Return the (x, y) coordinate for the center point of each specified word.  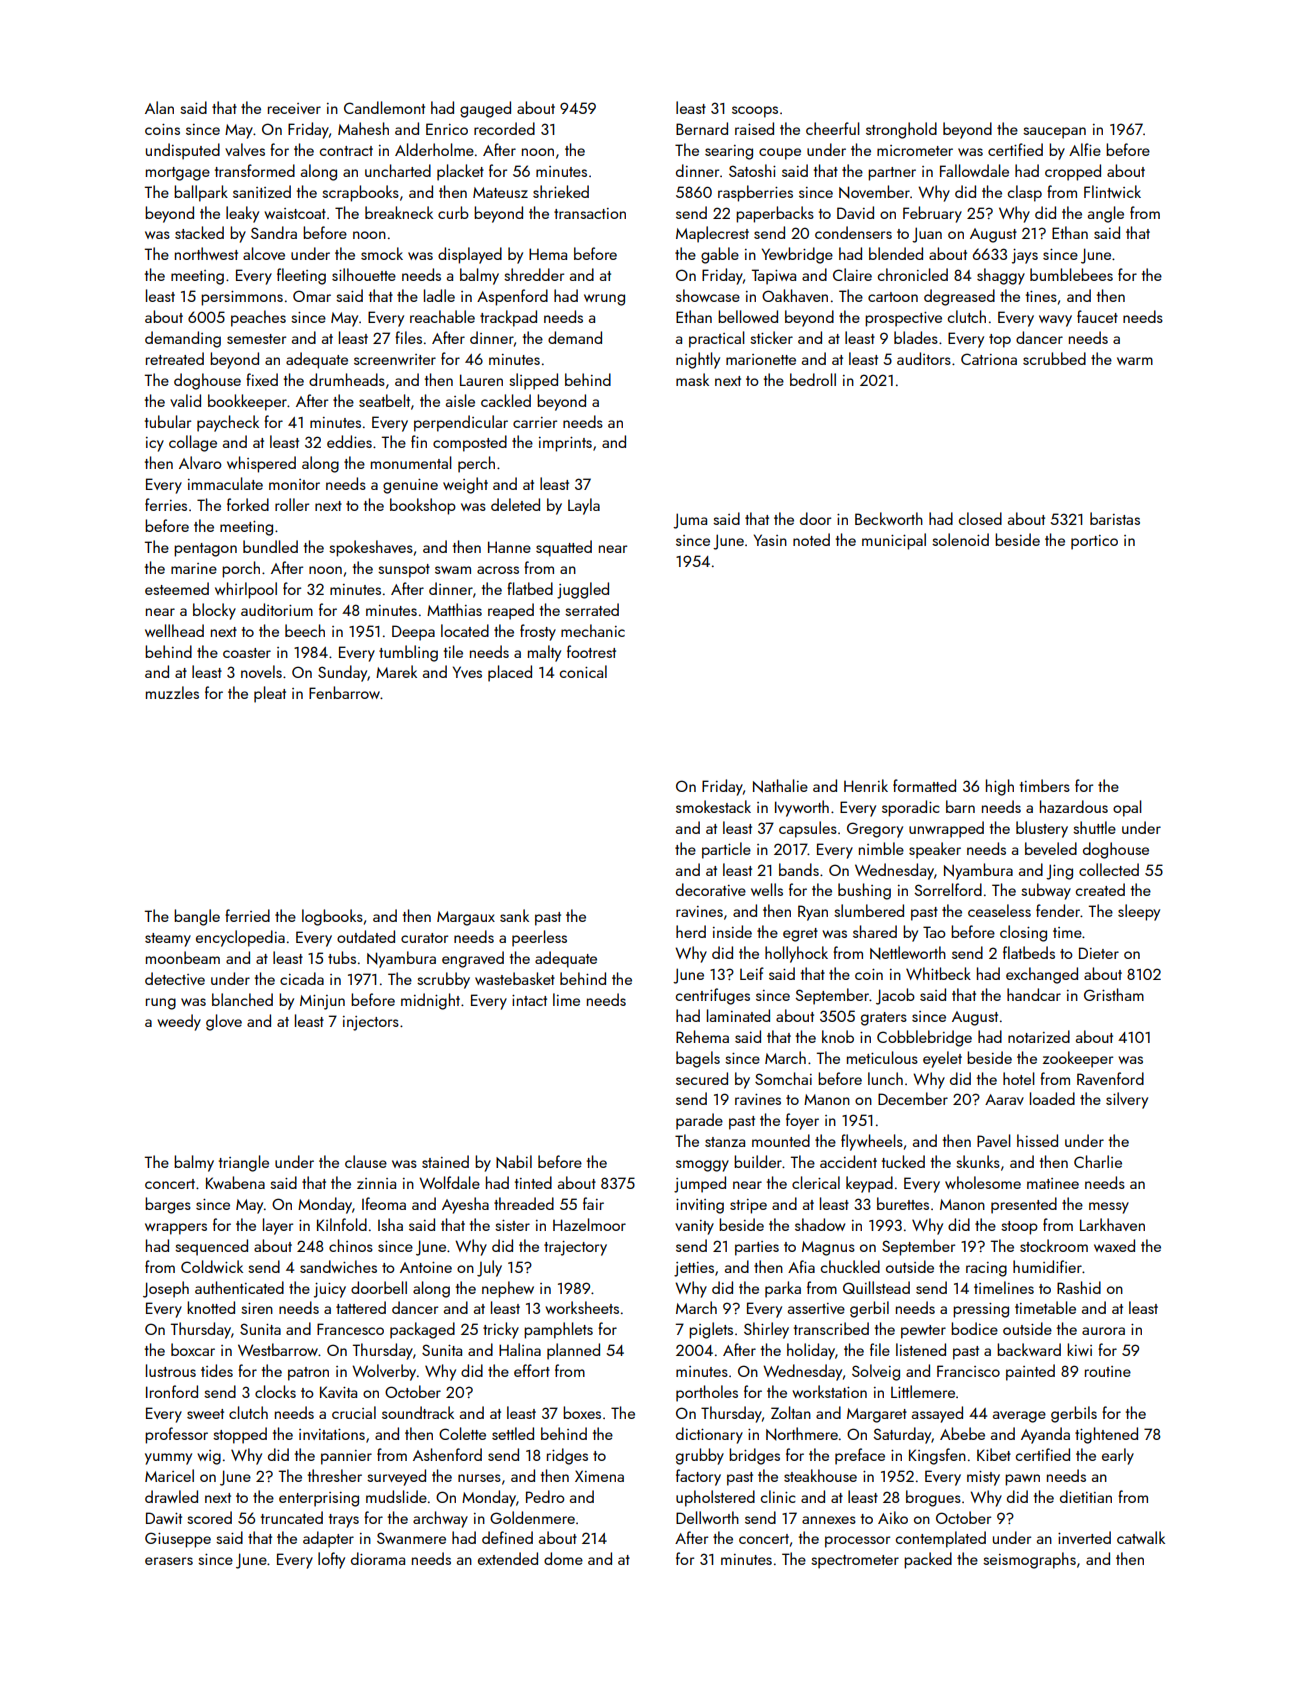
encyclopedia (240, 938)
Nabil (514, 1162)
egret (800, 935)
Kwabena (235, 1182)
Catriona (989, 359)
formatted (924, 785)
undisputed (183, 151)
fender (1058, 910)
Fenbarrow (344, 692)
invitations (332, 1434)
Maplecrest (712, 234)
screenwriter (395, 359)
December (913, 1098)
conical (583, 671)
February (932, 214)
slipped (533, 381)
